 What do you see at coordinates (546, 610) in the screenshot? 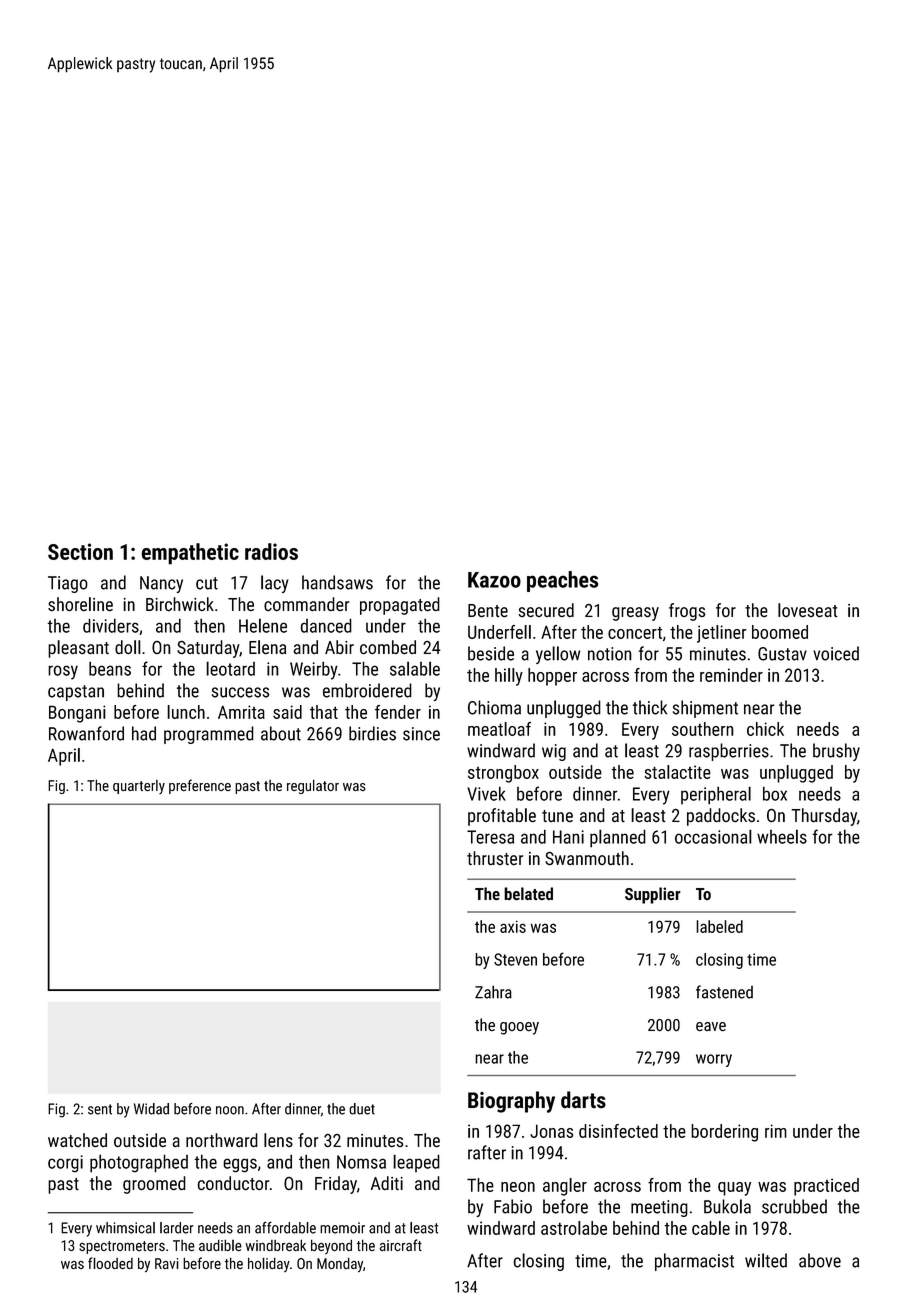
I see `secured` at bounding box center [546, 610].
